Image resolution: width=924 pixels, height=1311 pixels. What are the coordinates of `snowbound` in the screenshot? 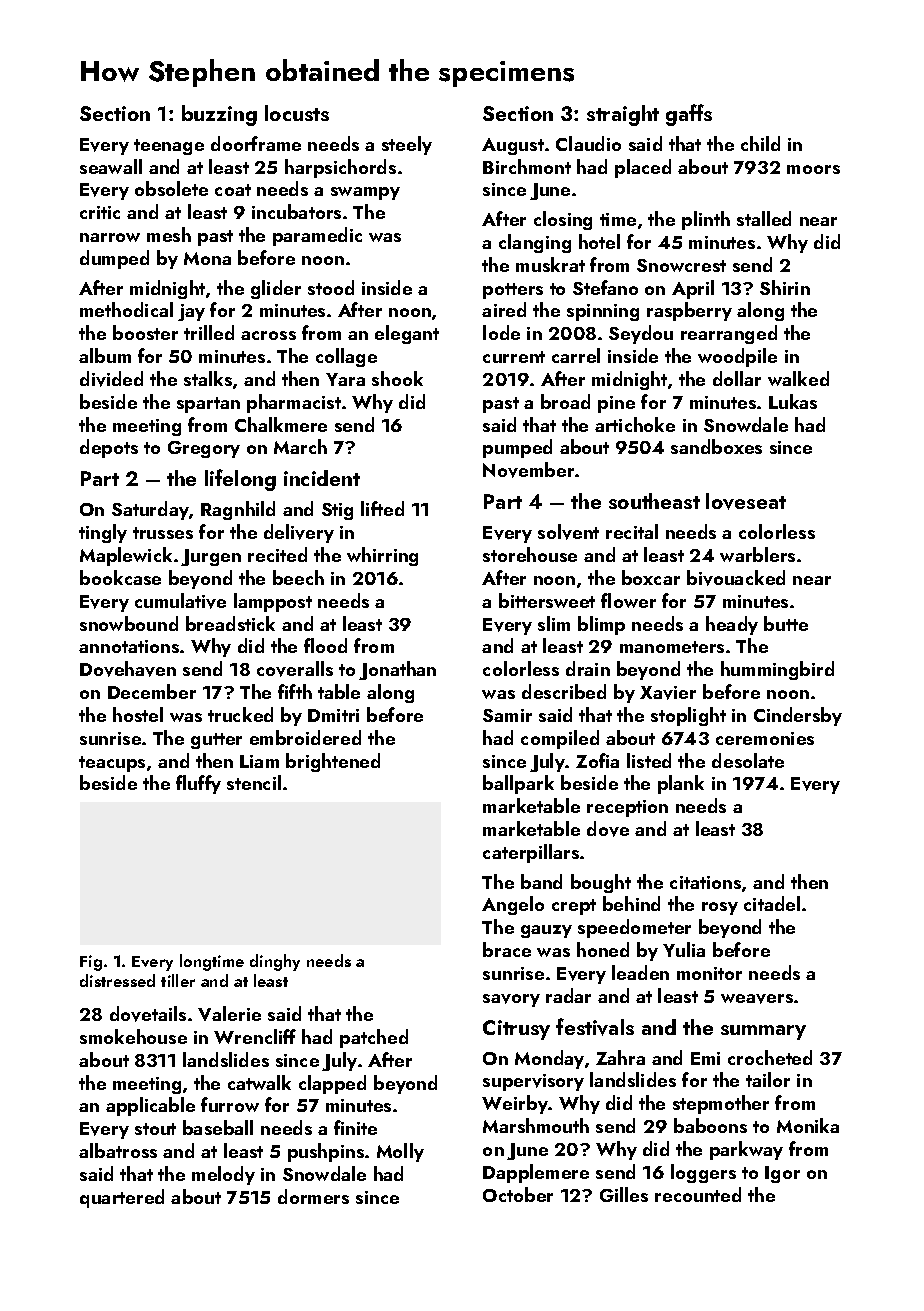 It's located at (129, 623).
